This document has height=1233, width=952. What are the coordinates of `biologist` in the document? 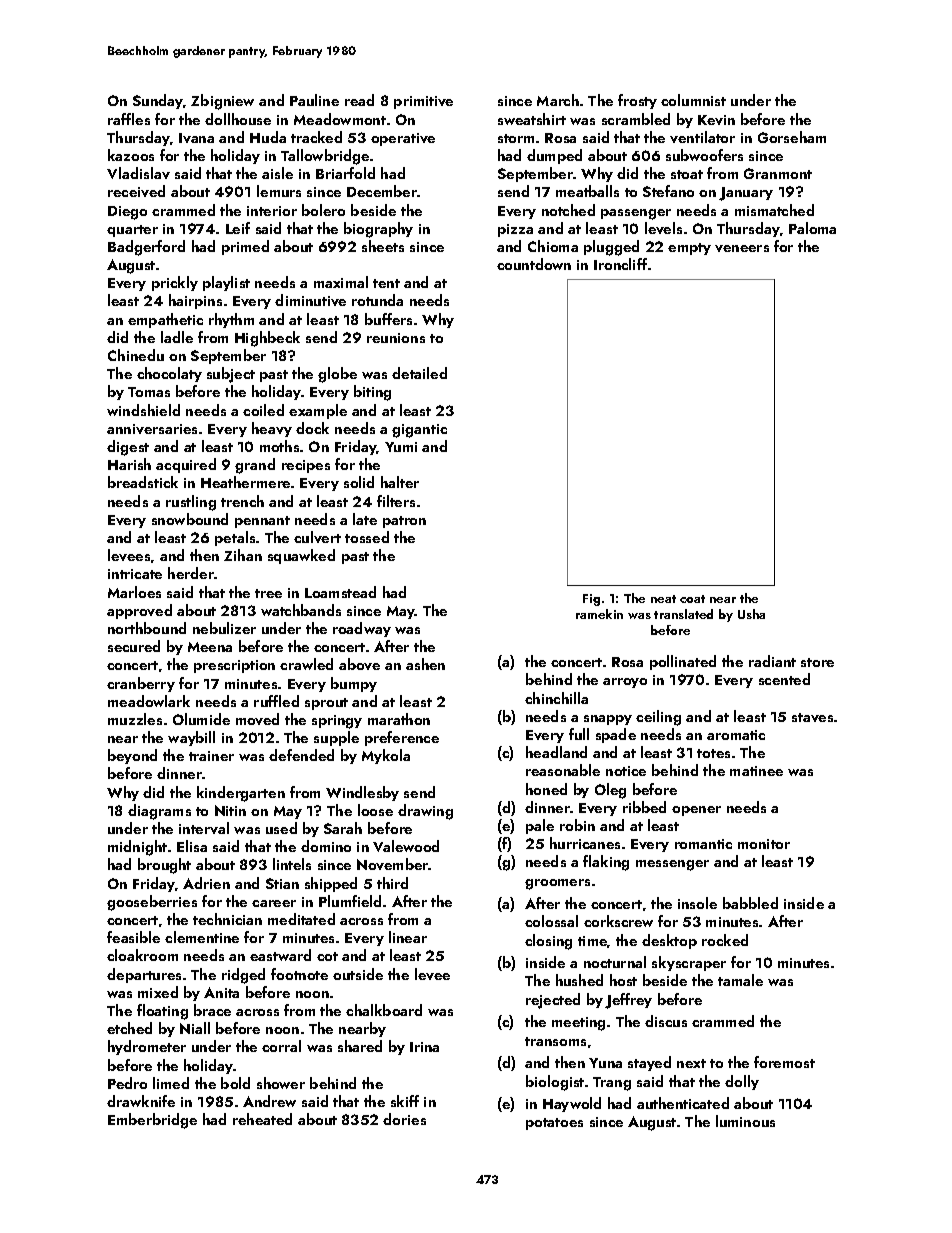 It's located at (555, 1083).
